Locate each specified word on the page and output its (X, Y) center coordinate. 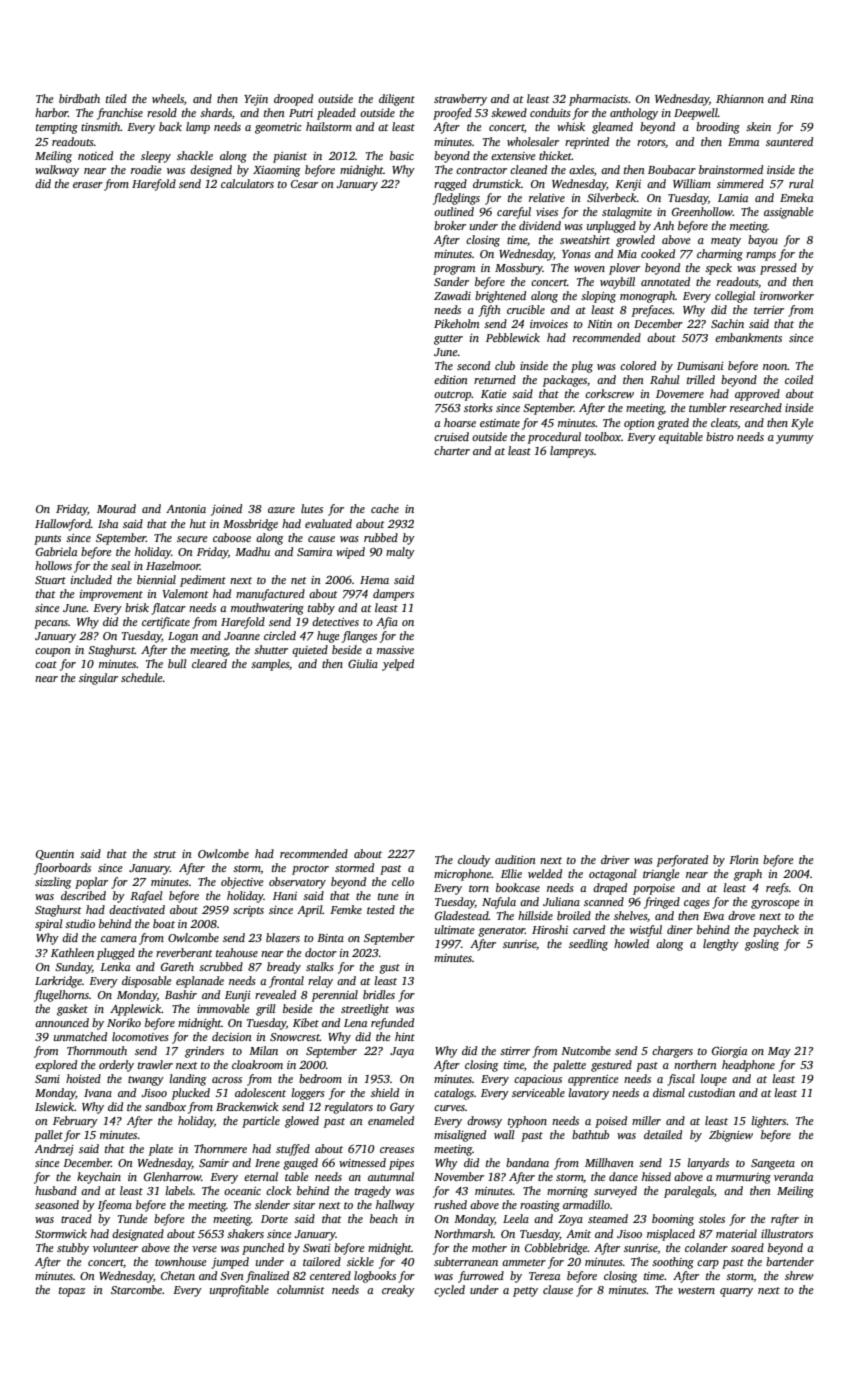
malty (400, 553)
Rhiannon (740, 98)
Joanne (242, 636)
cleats (724, 423)
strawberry (460, 100)
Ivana (98, 1093)
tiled (116, 98)
